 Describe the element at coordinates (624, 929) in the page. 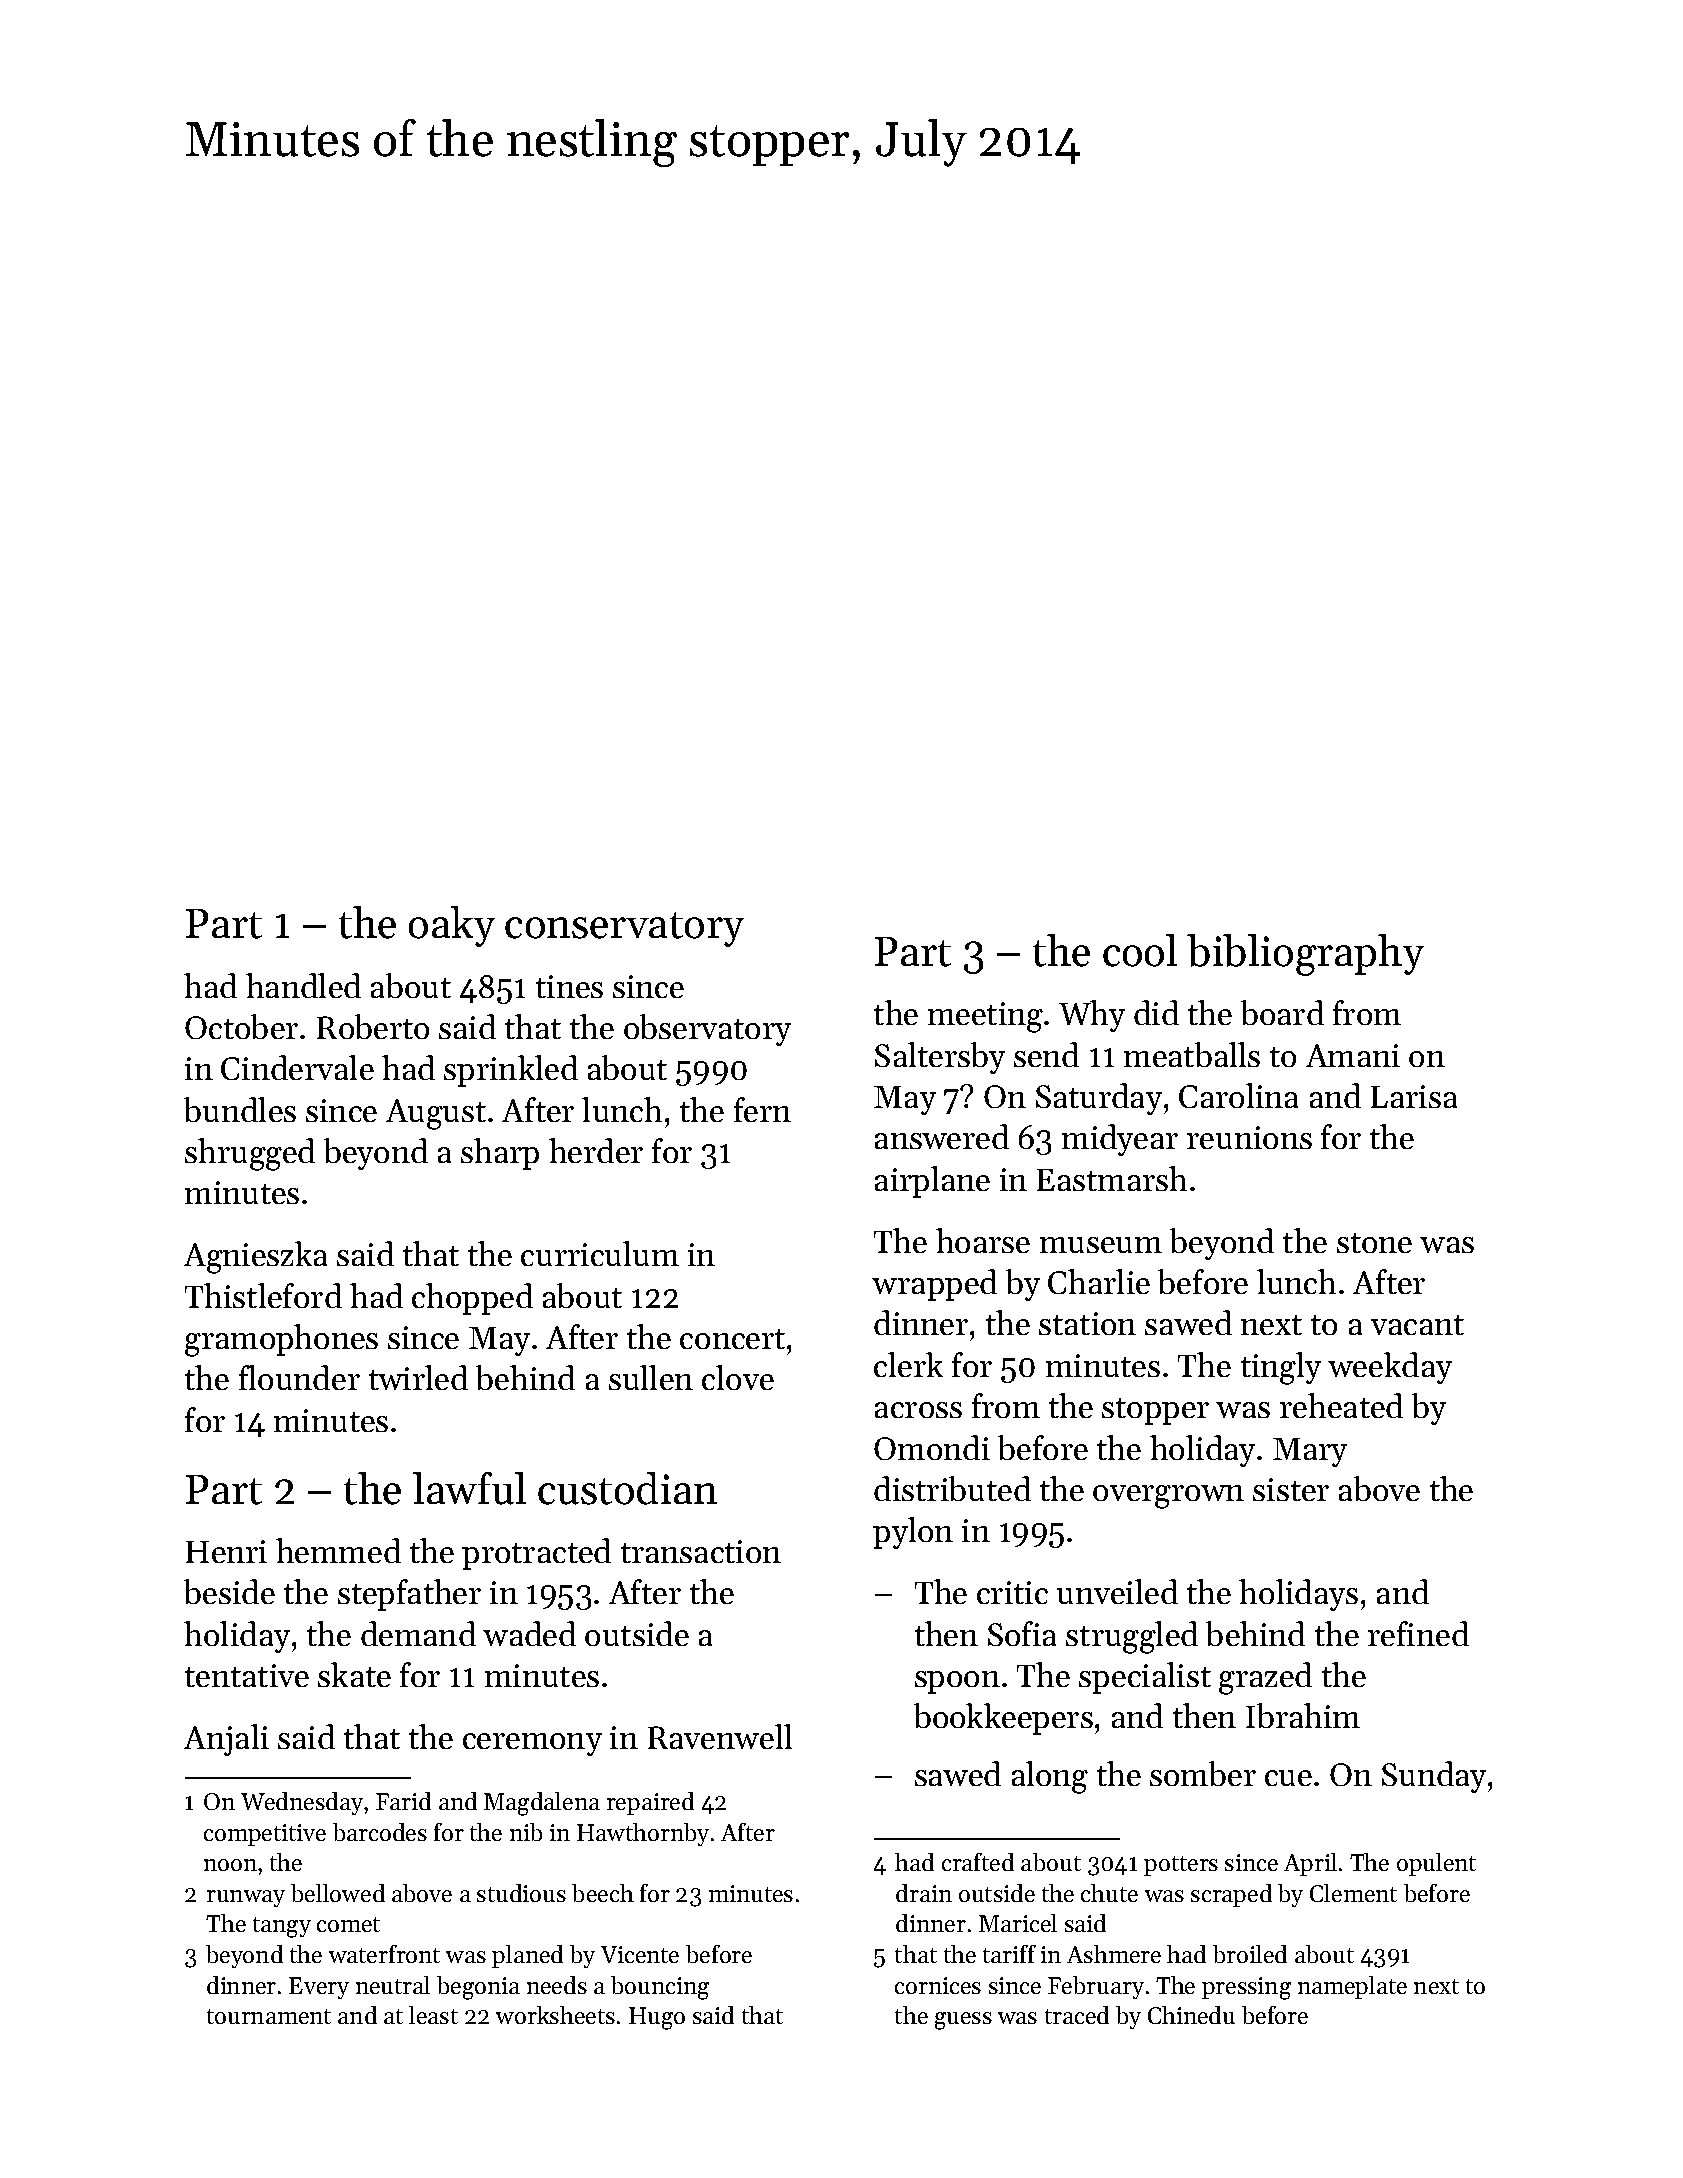

I see `conservatory` at that location.
